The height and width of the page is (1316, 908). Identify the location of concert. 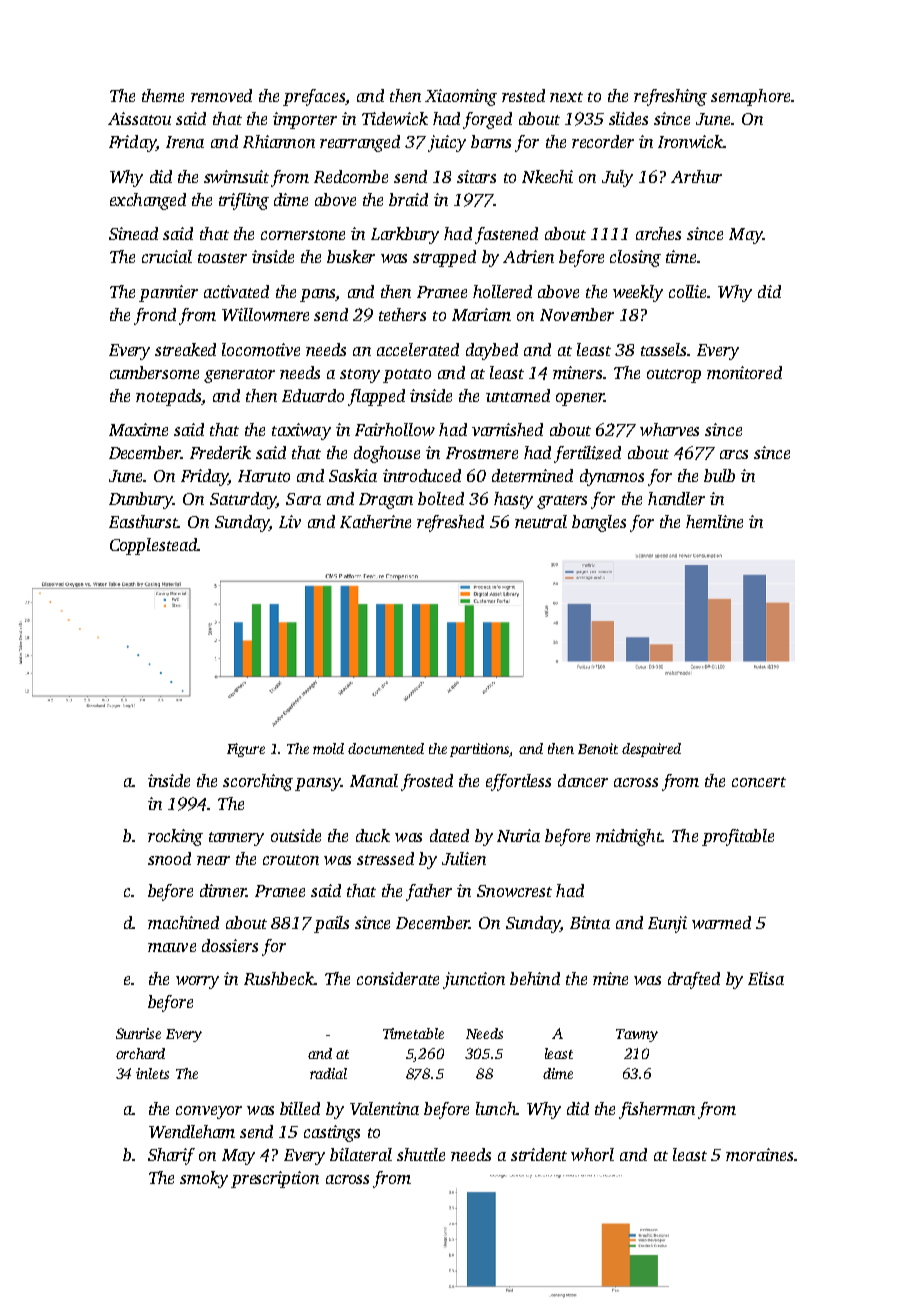
(759, 782).
